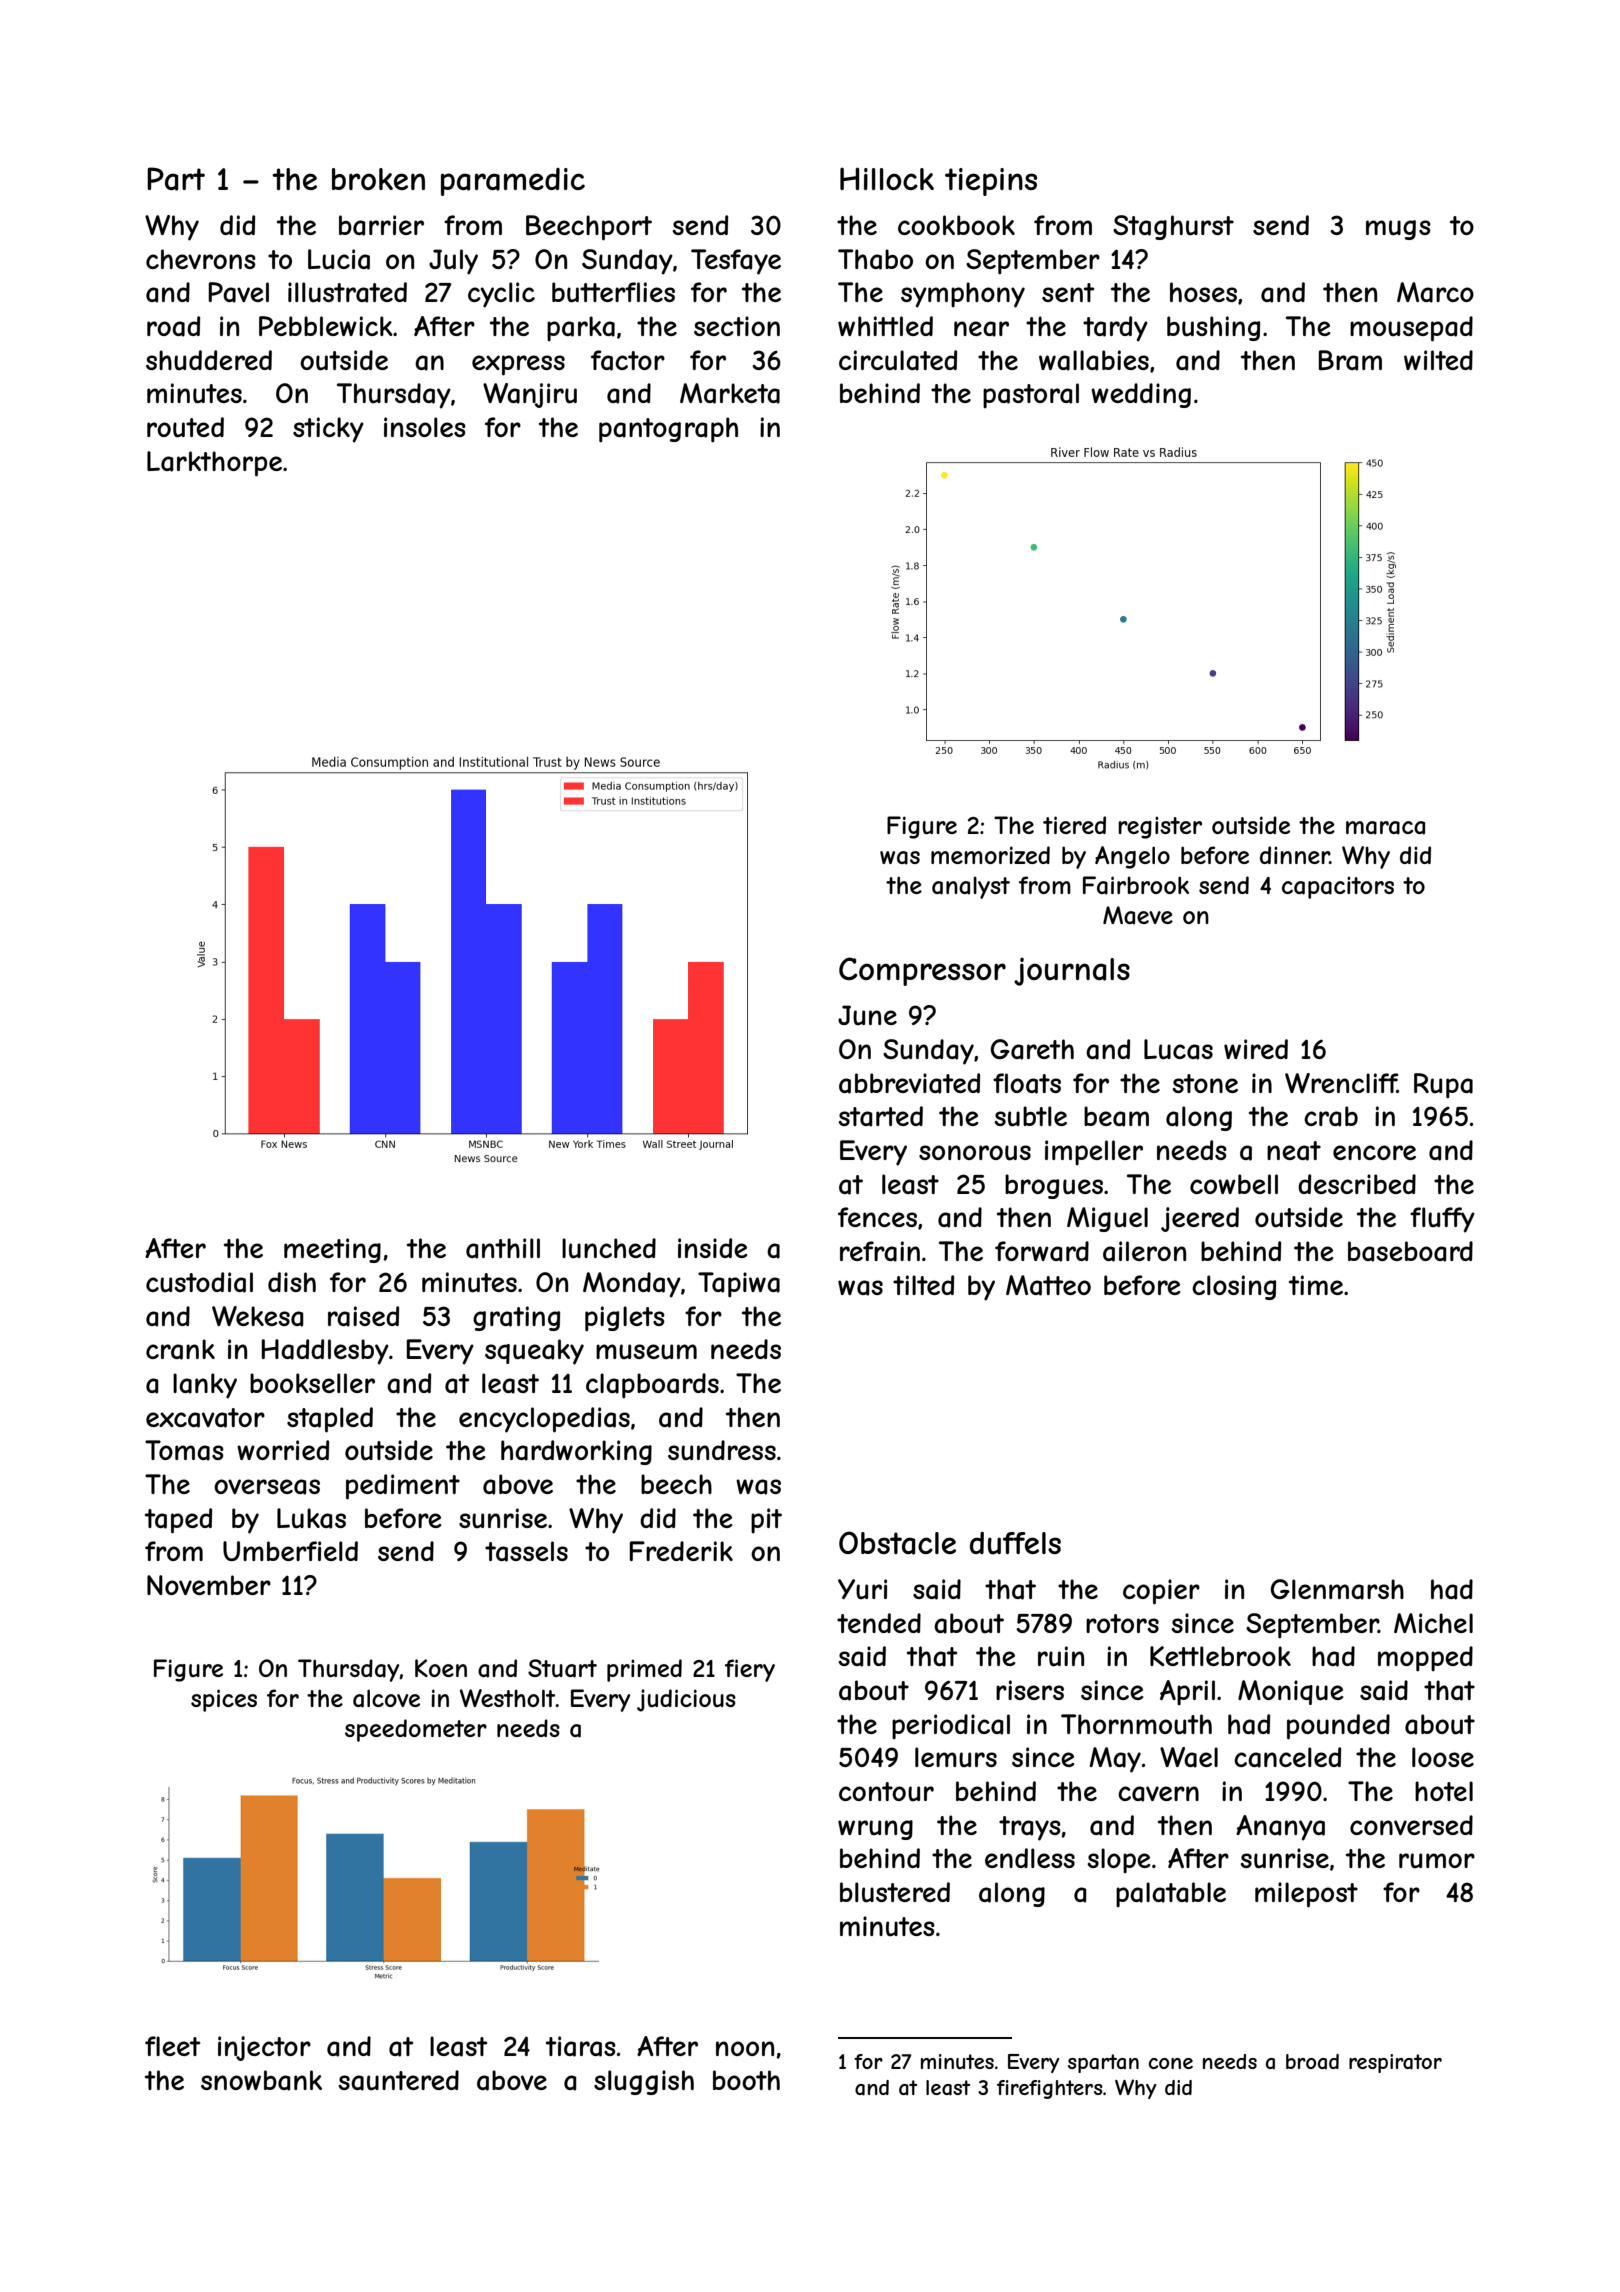 The height and width of the document is (2292, 1620). I want to click on cyclic, so click(501, 295).
